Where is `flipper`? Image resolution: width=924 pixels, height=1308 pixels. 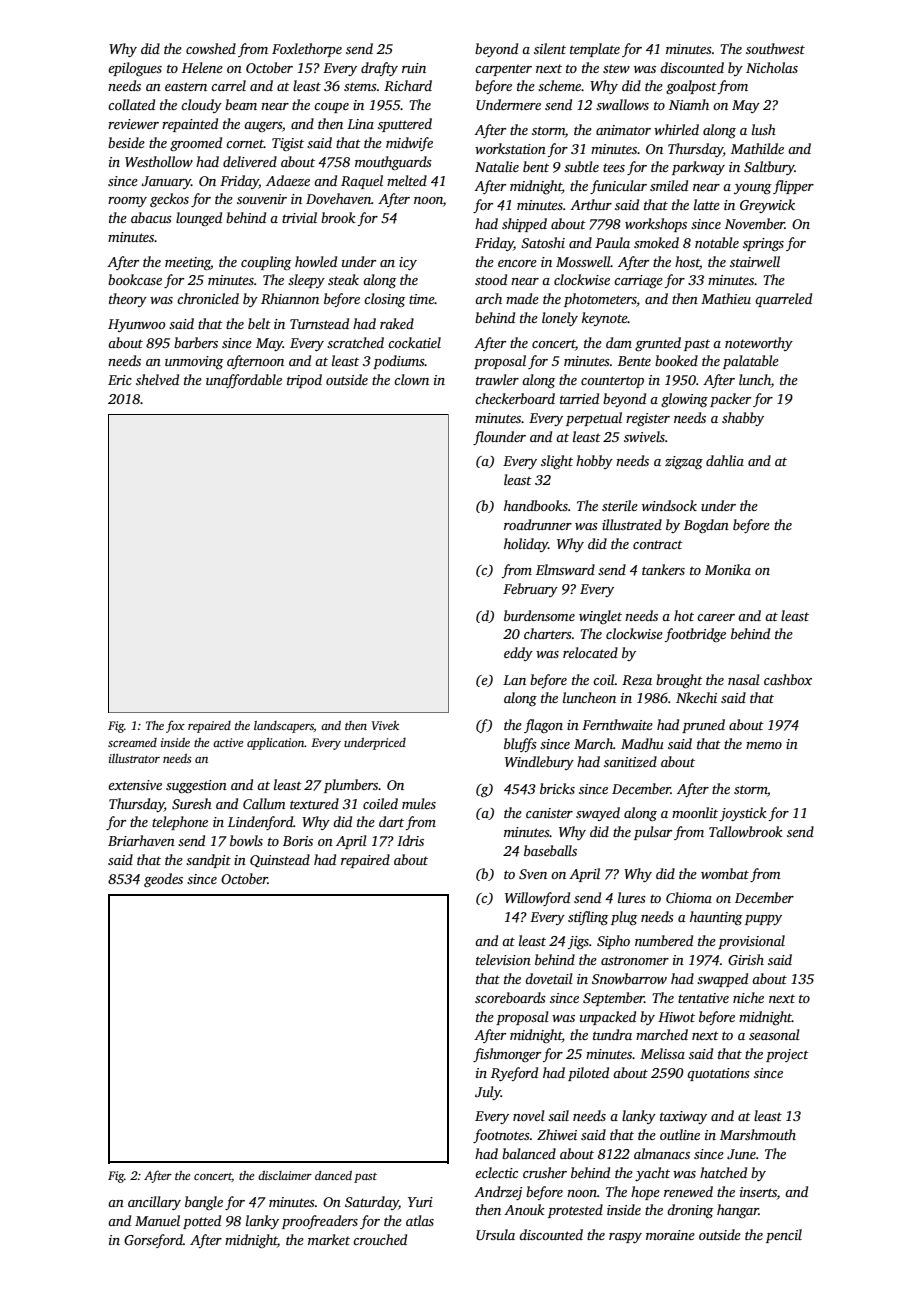 flipper is located at coordinates (793, 187).
